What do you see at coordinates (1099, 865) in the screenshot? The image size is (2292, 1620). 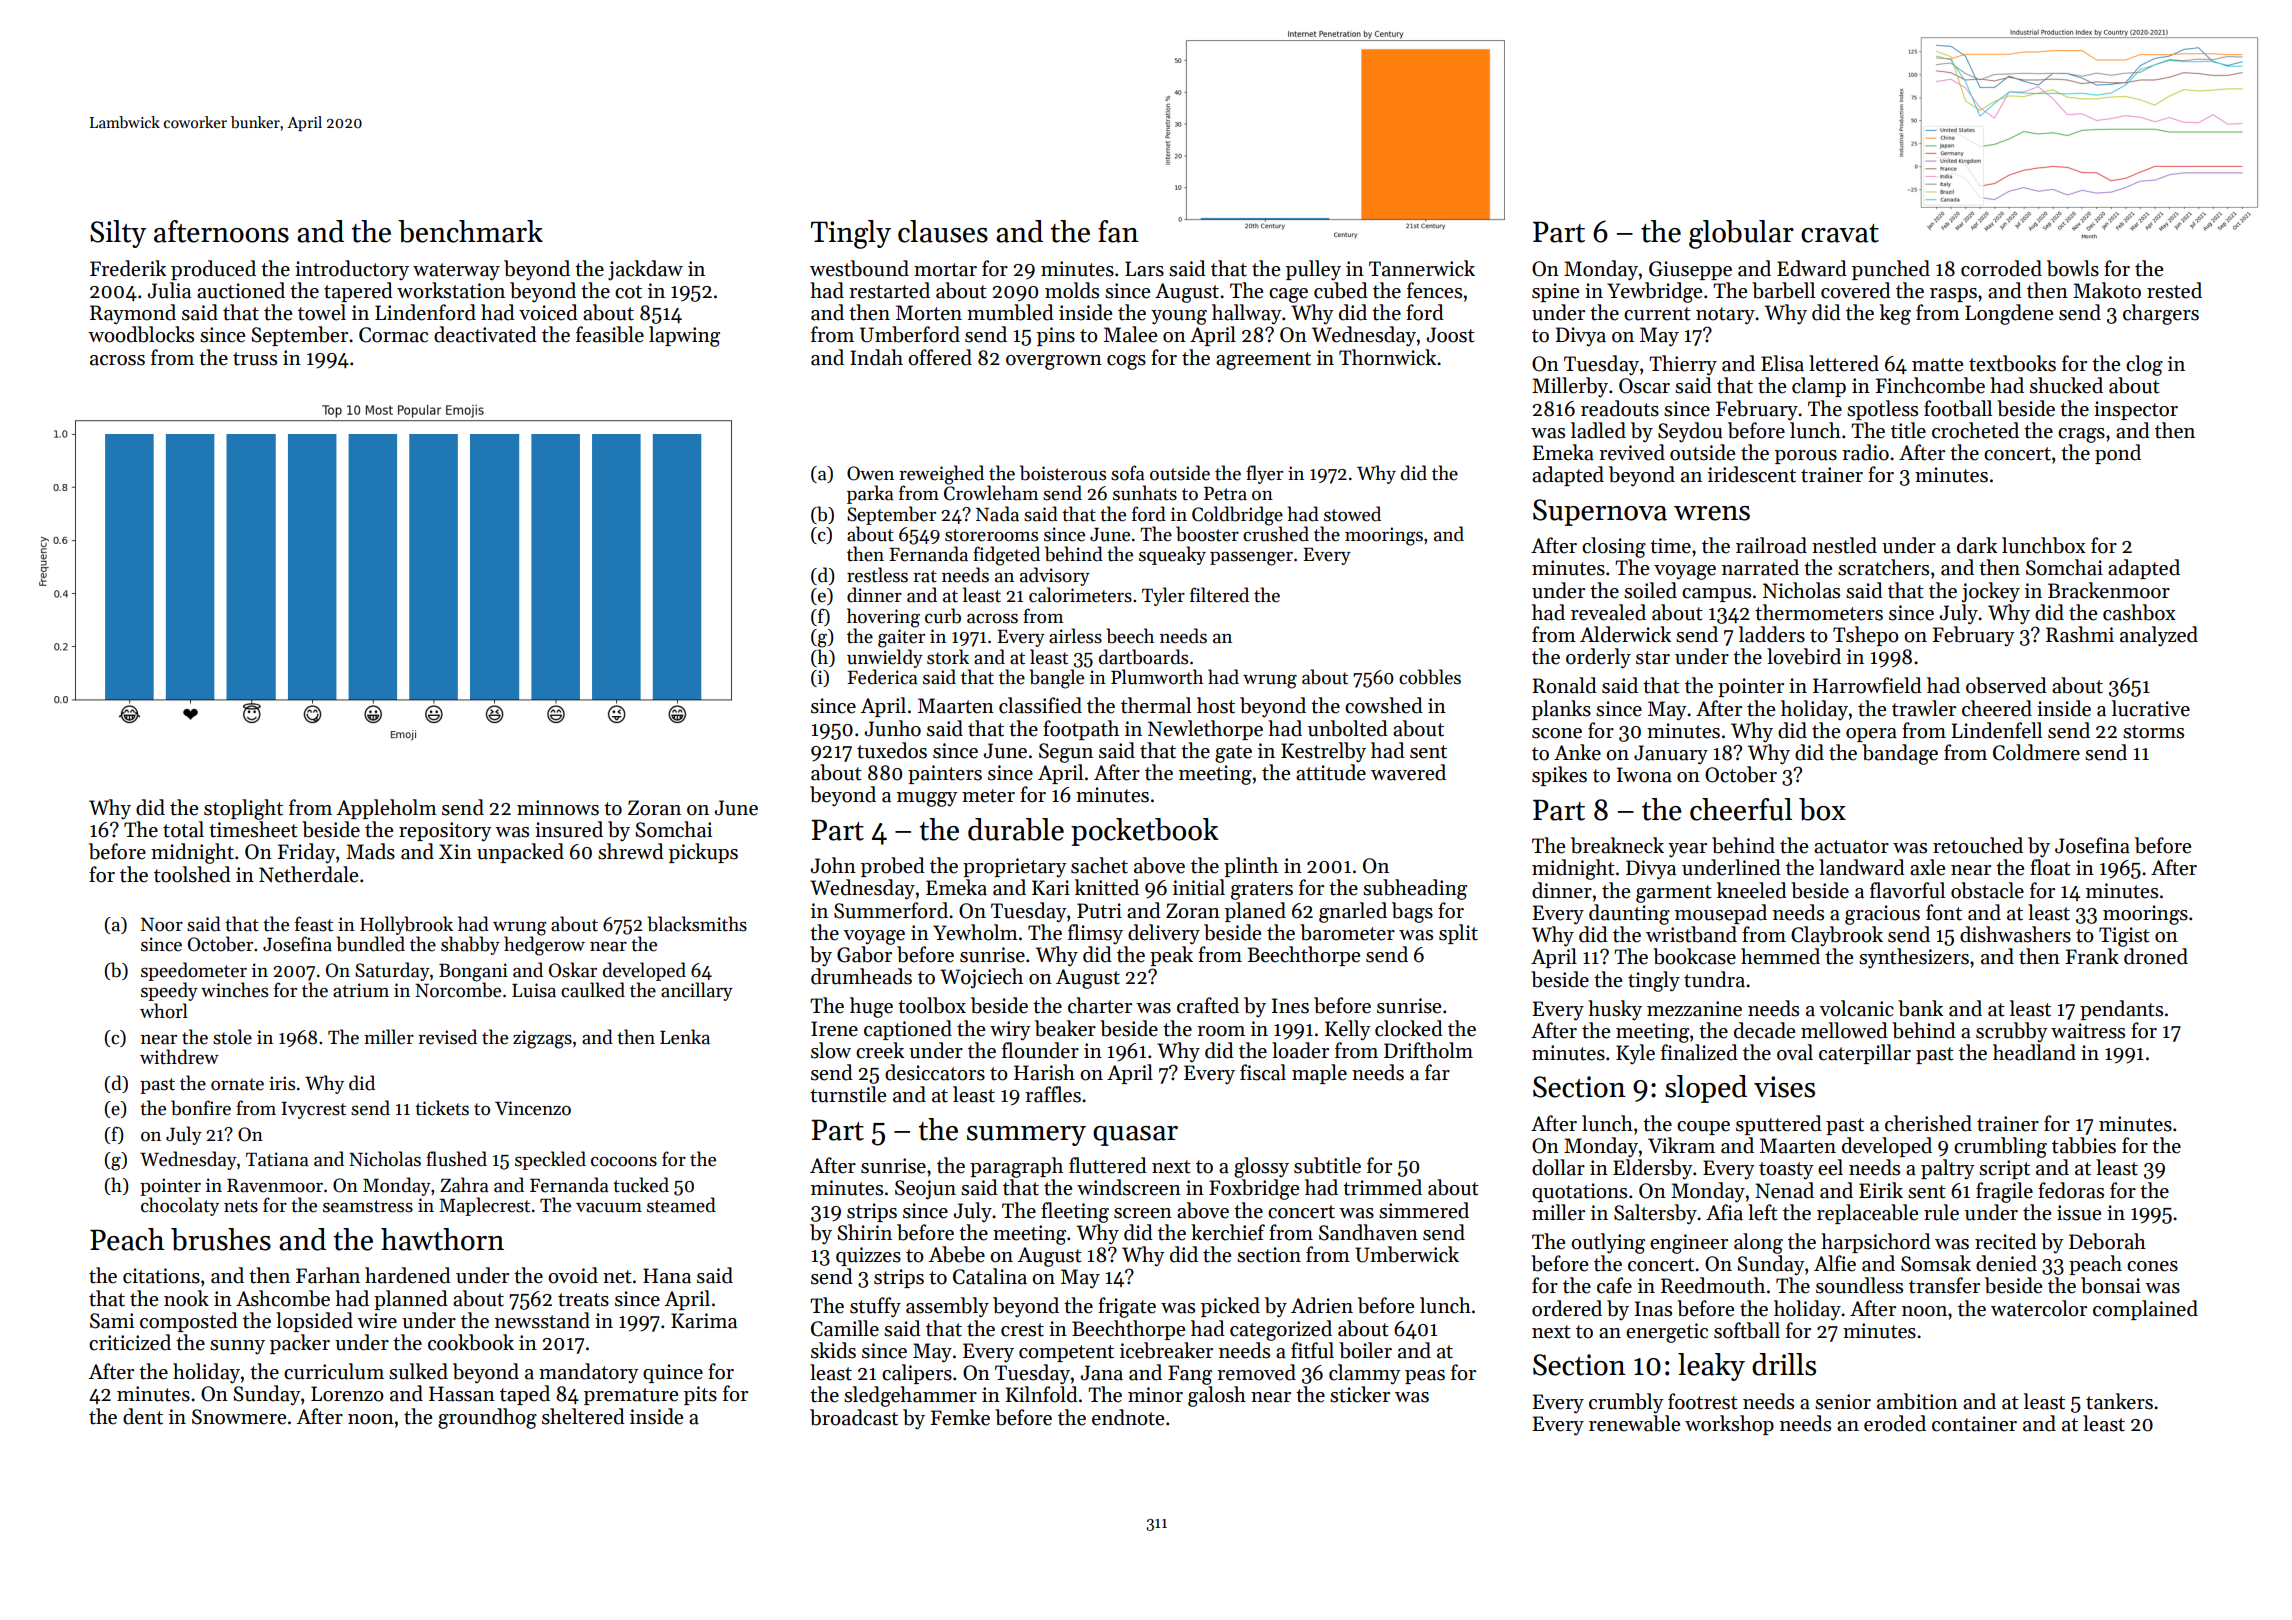 I see `sachet` at bounding box center [1099, 865].
